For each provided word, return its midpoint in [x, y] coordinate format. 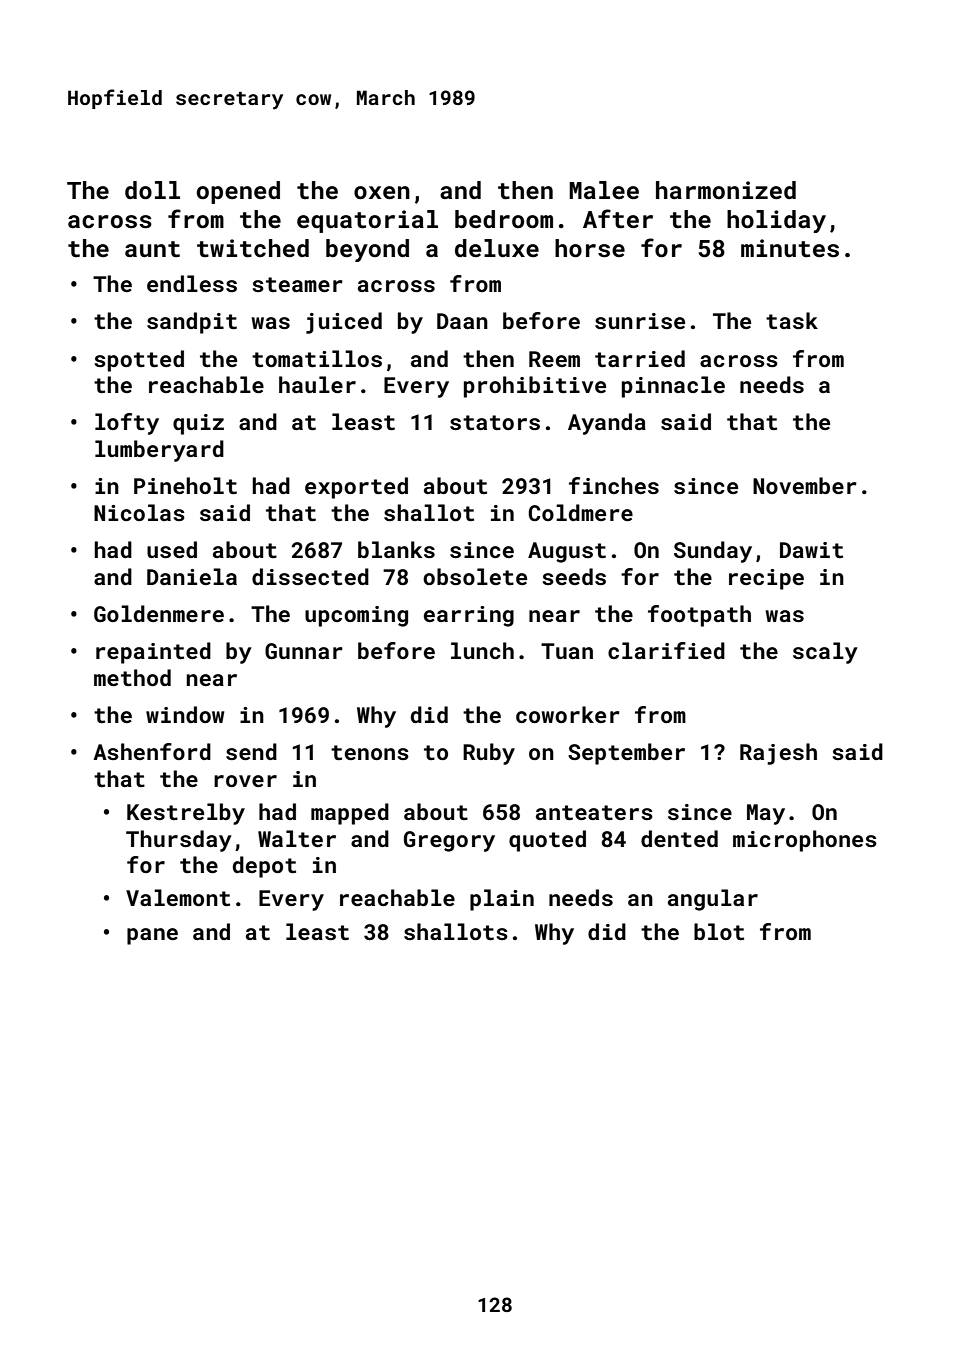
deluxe [497, 248]
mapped [350, 814]
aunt [152, 249]
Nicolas [139, 512]
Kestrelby [186, 814]
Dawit [811, 550]
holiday [776, 221]
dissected [310, 576]
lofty [127, 424]
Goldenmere [159, 613]
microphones [805, 841]
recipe [766, 579]
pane [152, 936]
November [805, 485]
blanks [396, 549]
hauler [317, 384]
